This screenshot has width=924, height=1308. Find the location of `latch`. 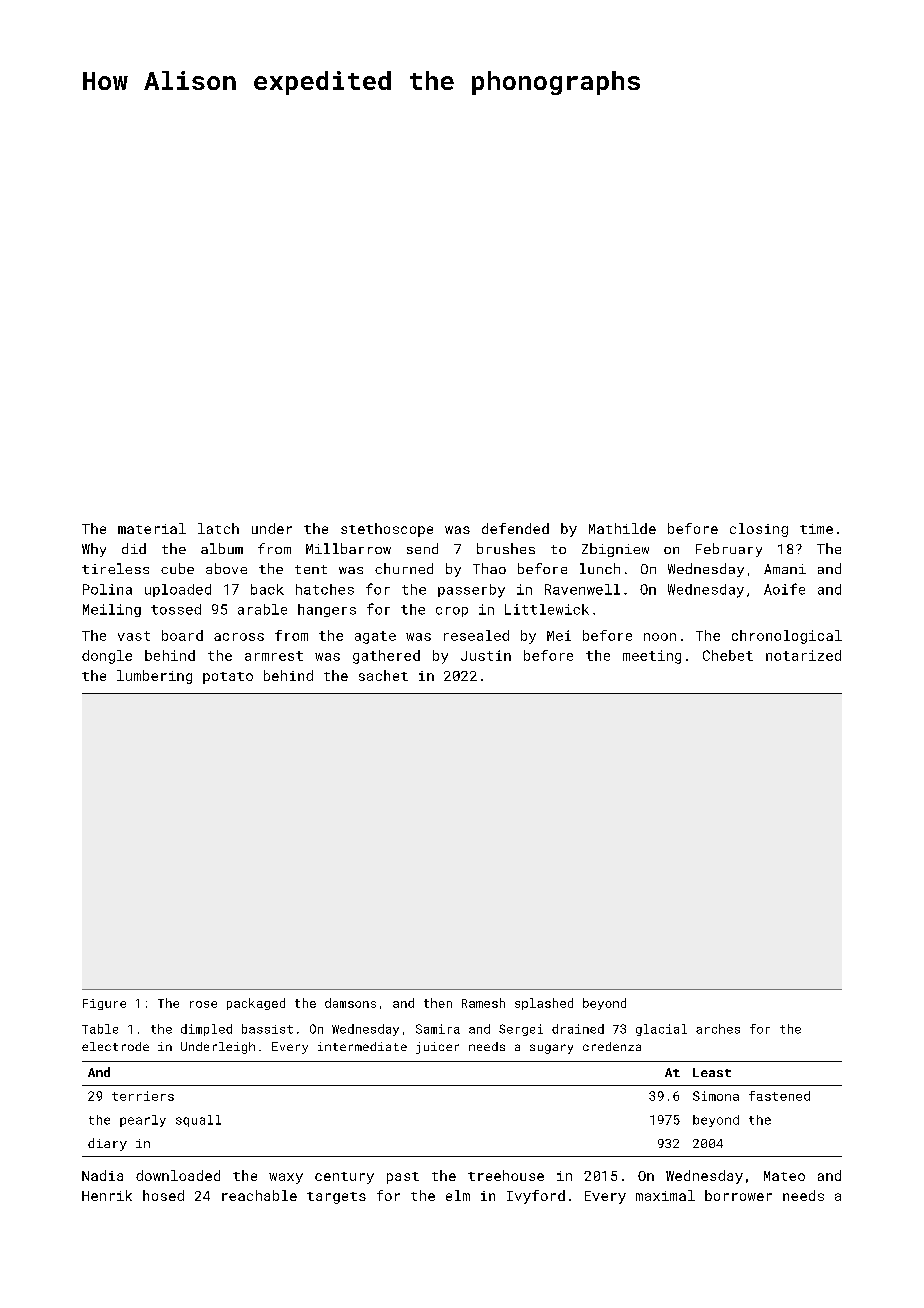

latch is located at coordinates (218, 528).
